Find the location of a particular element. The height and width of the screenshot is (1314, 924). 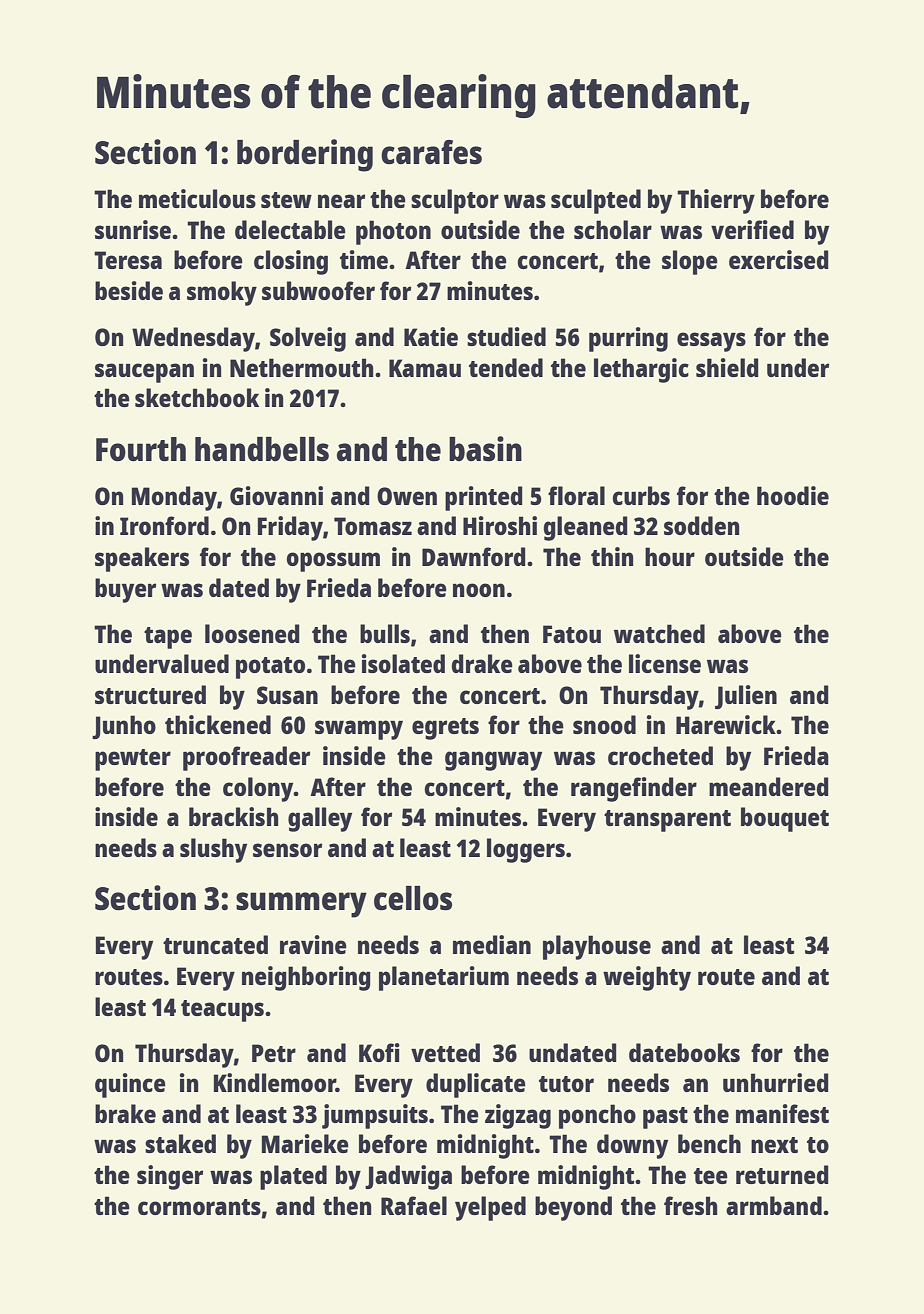

proofreader is located at coordinates (246, 758).
